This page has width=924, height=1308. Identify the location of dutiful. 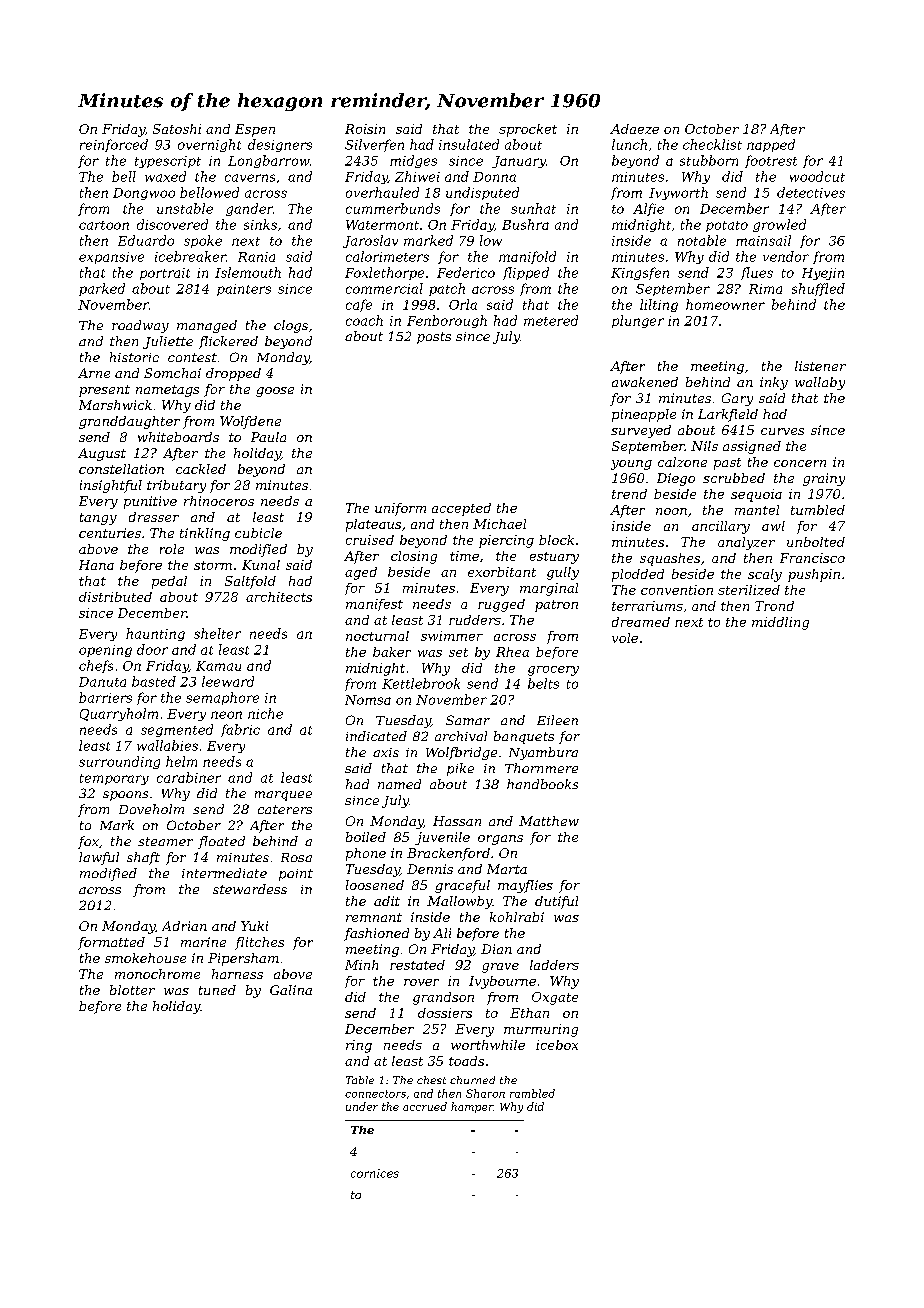
(556, 902).
